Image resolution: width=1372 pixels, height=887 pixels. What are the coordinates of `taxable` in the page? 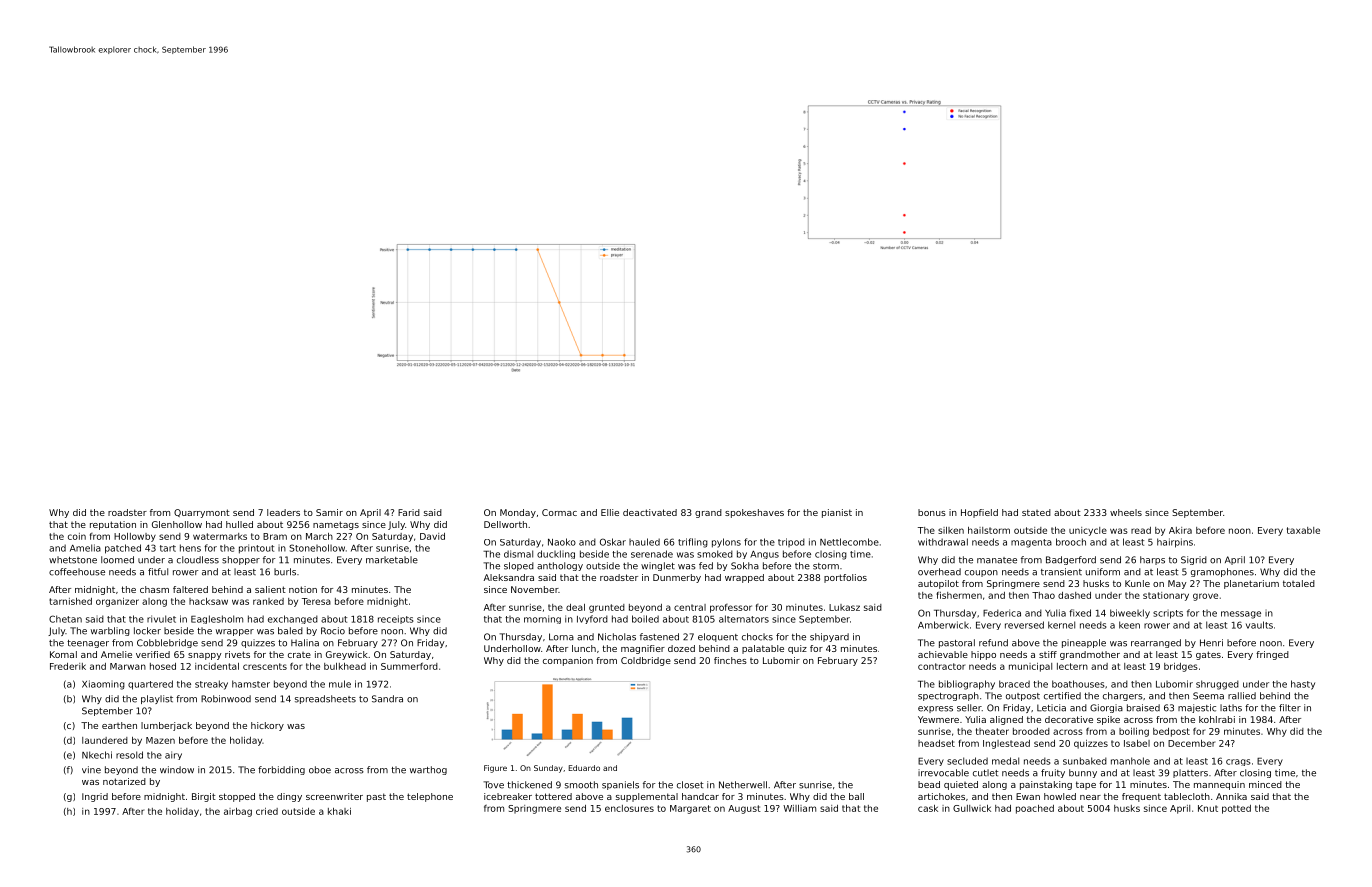 It's located at (1303, 530).
